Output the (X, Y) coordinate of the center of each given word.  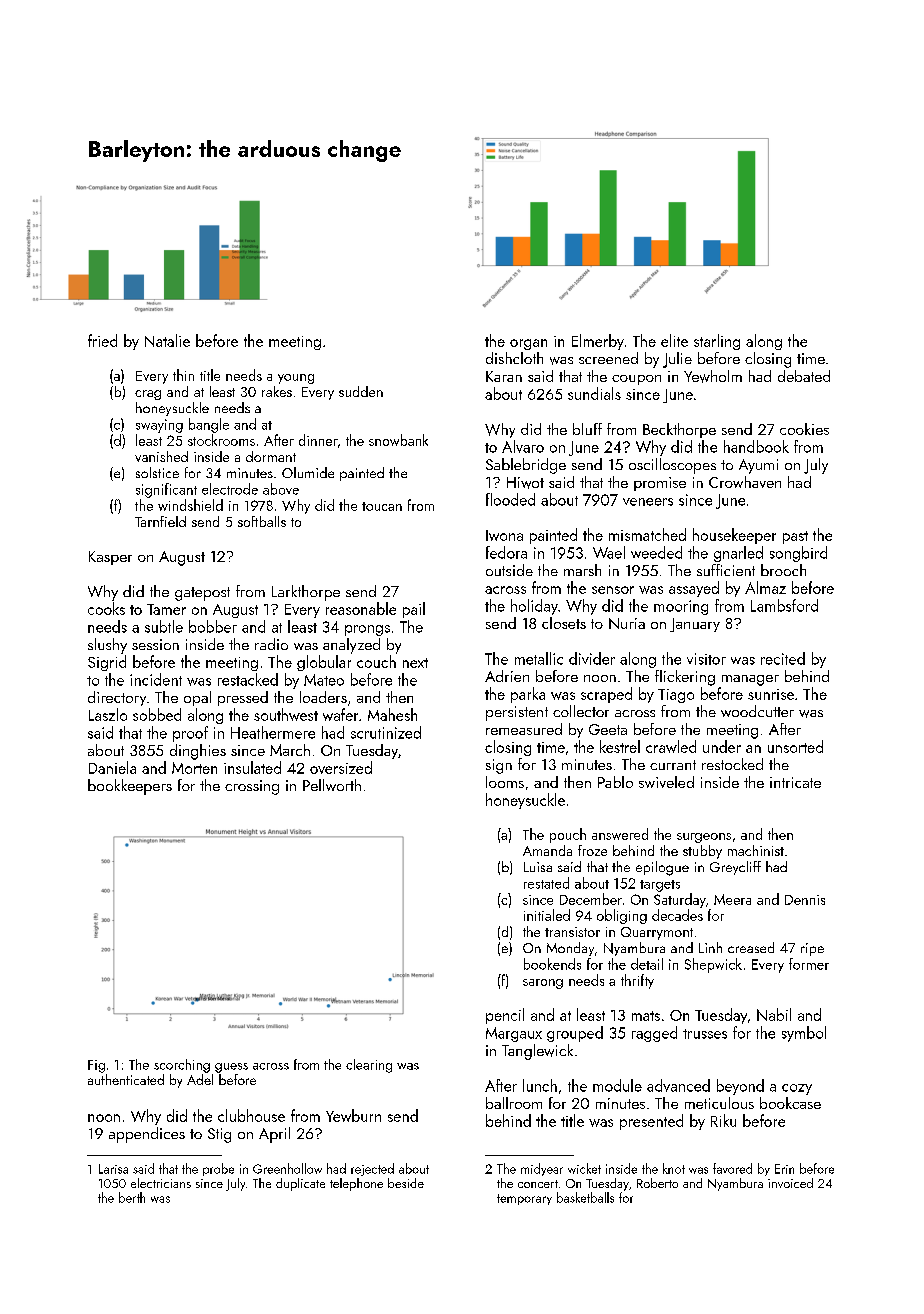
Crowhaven (745, 482)
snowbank (398, 440)
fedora (506, 552)
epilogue (662, 868)
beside (406, 1183)
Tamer (166, 609)
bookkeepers (130, 787)
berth (132, 1197)
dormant (271, 456)
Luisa (538, 867)
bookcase (790, 1103)
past (795, 537)
